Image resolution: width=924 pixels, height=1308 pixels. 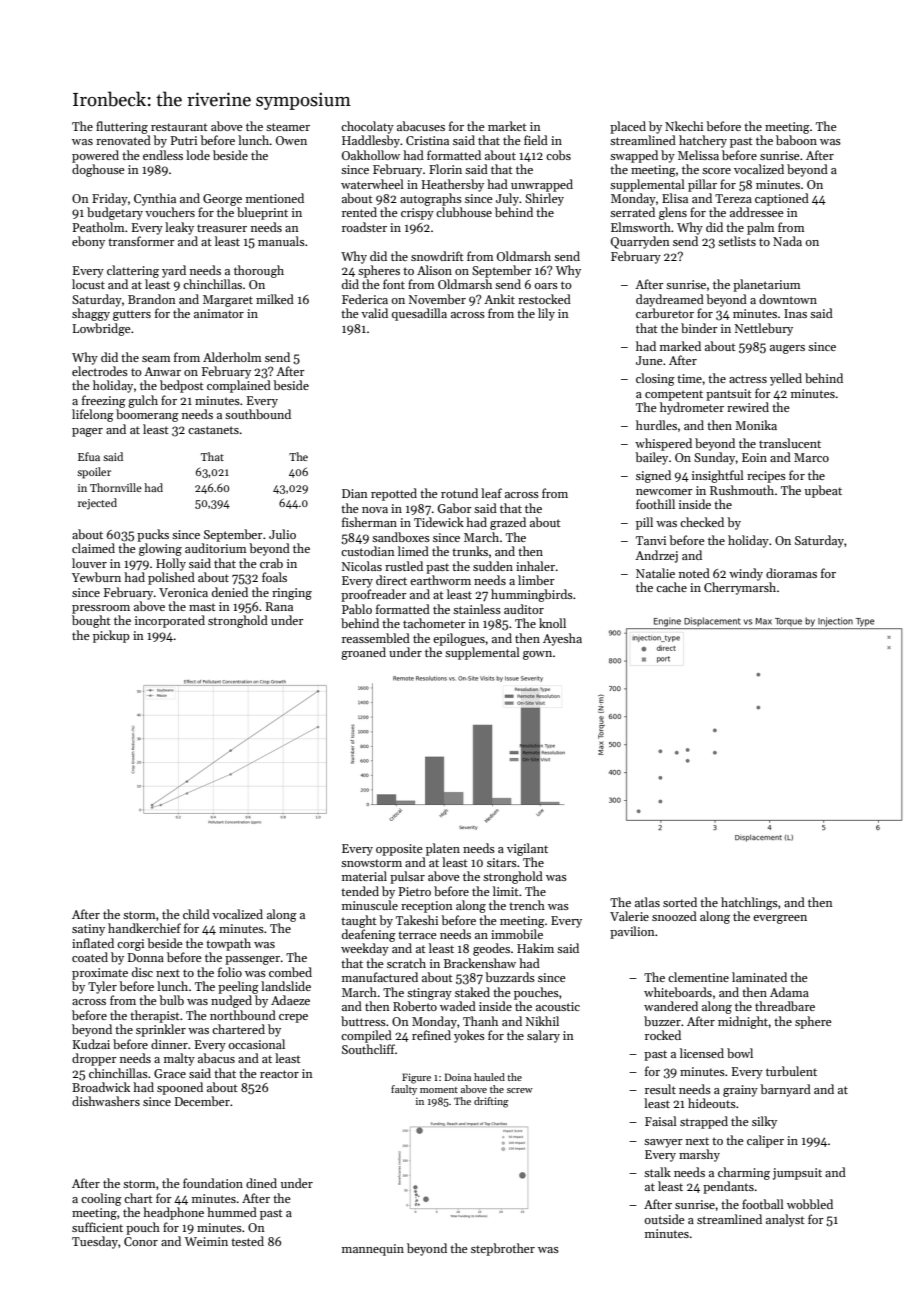 I want to click on denied, so click(x=230, y=592).
